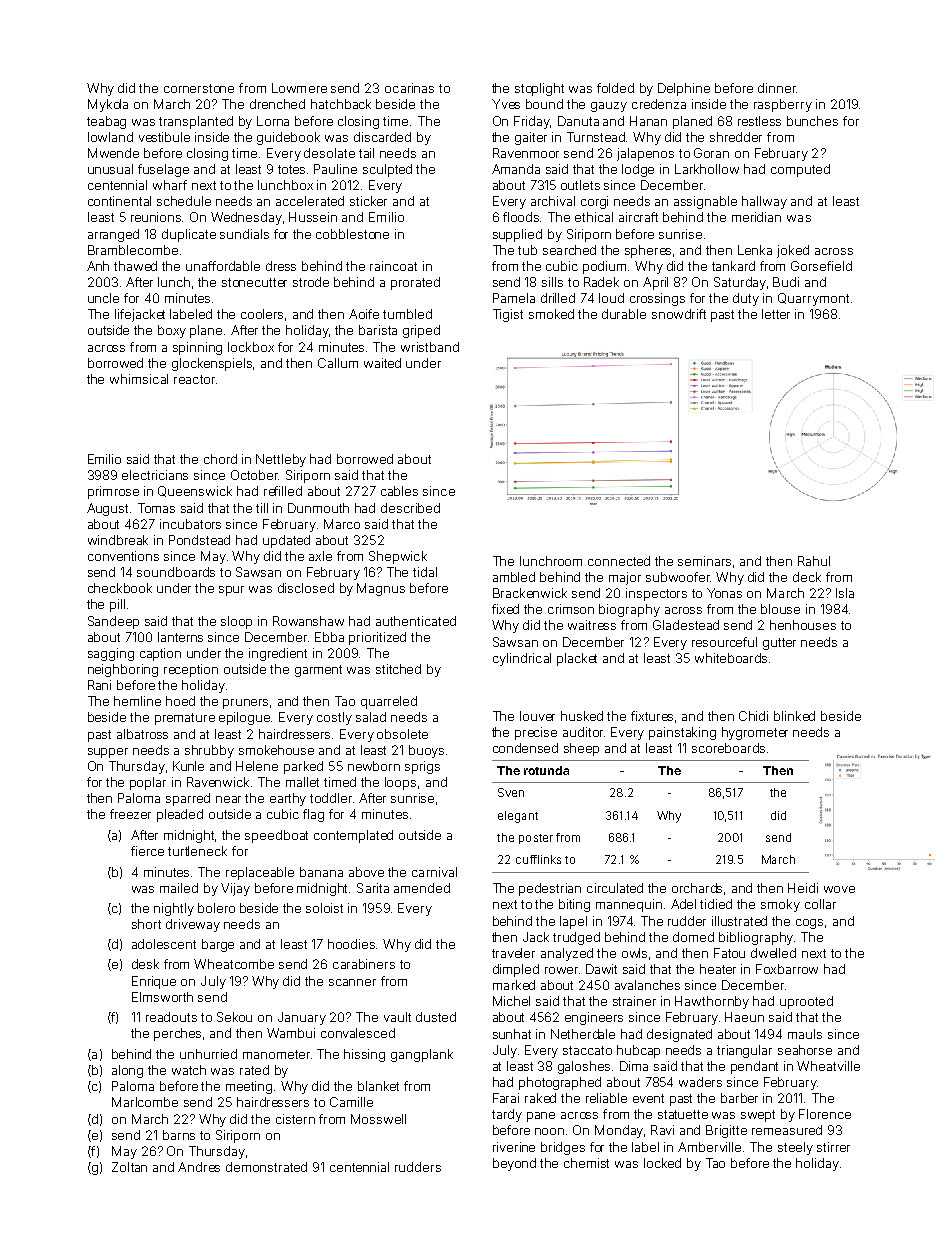 The width and height of the page is (952, 1233). What do you see at coordinates (777, 88) in the page?
I see `dinner` at bounding box center [777, 88].
